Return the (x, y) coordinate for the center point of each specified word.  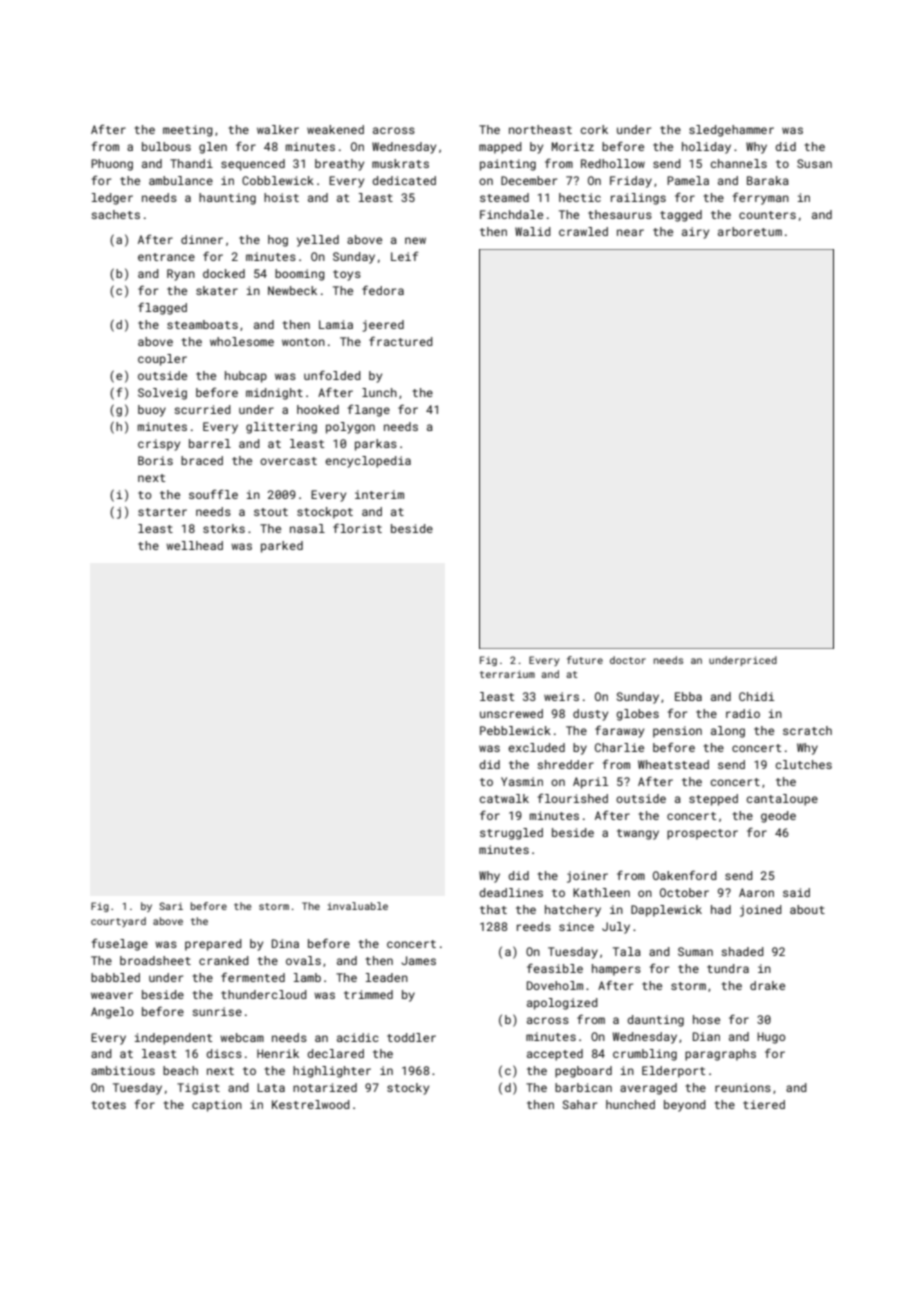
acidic (358, 1037)
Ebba (688, 696)
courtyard (118, 922)
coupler (162, 360)
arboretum (750, 231)
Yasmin (522, 781)
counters (767, 215)
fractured (401, 341)
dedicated (404, 180)
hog (278, 241)
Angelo (112, 1013)
